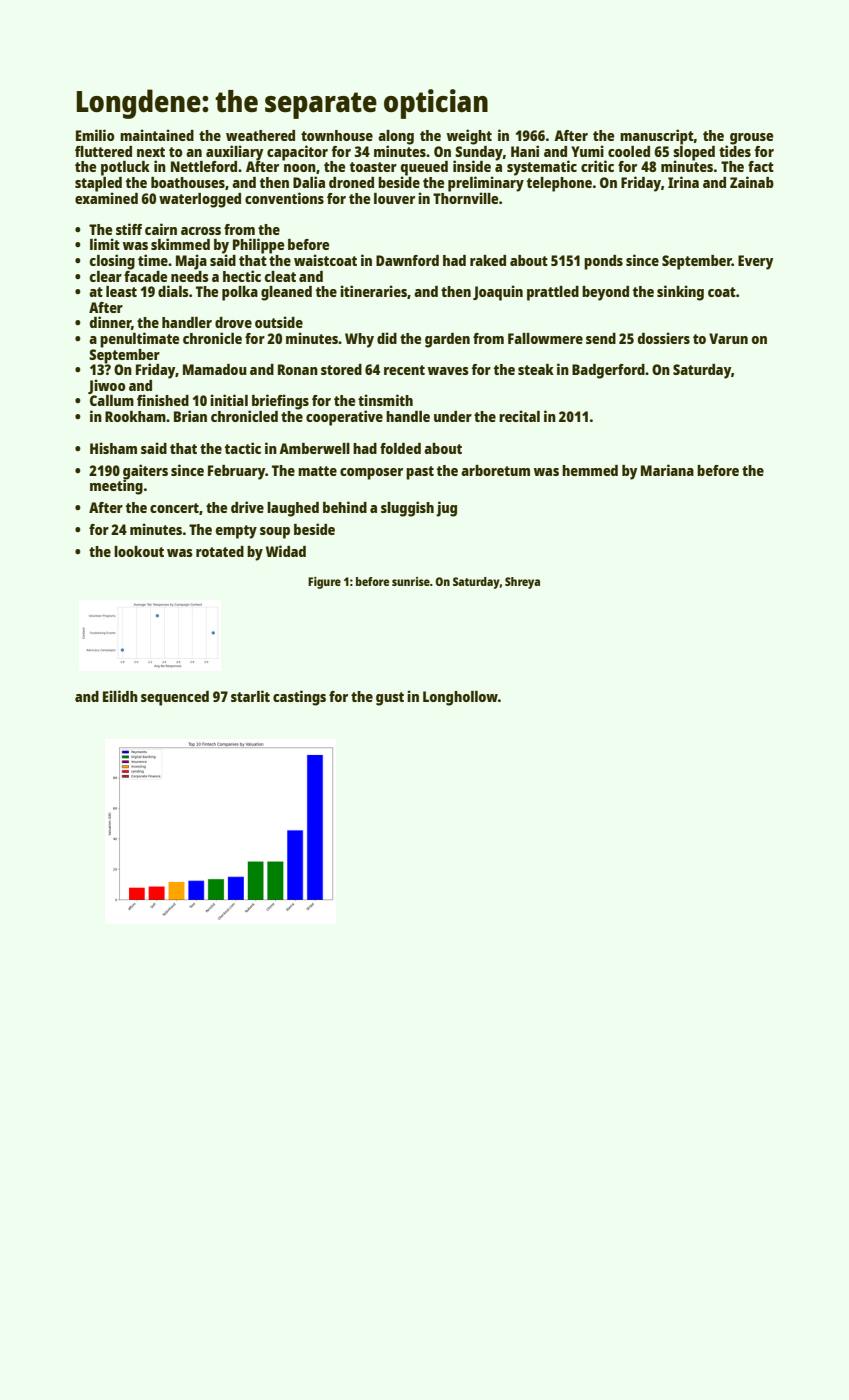 This page has height=1400, width=849. I want to click on castings, so click(299, 698).
